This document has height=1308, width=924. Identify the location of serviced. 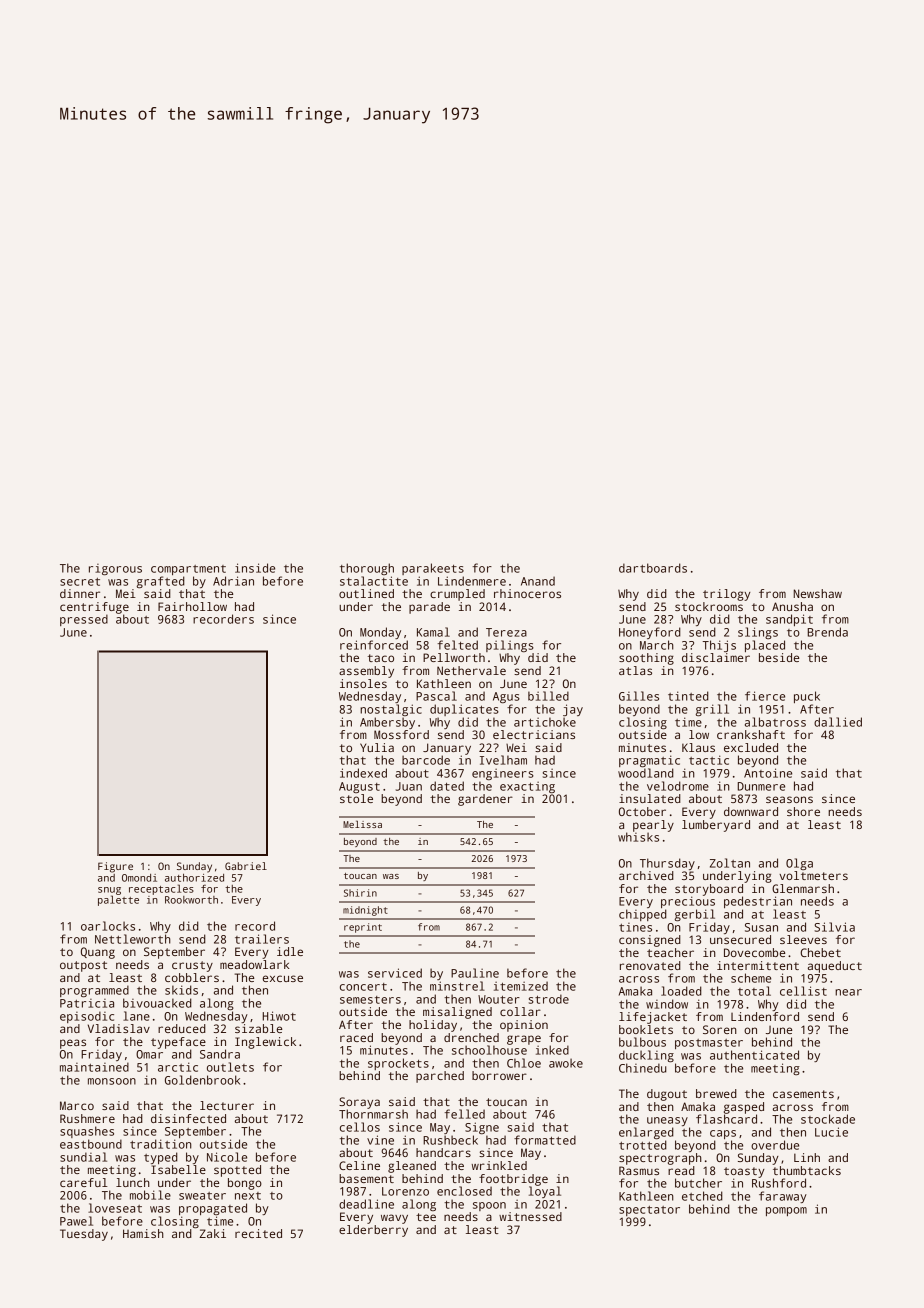
(395, 973).
